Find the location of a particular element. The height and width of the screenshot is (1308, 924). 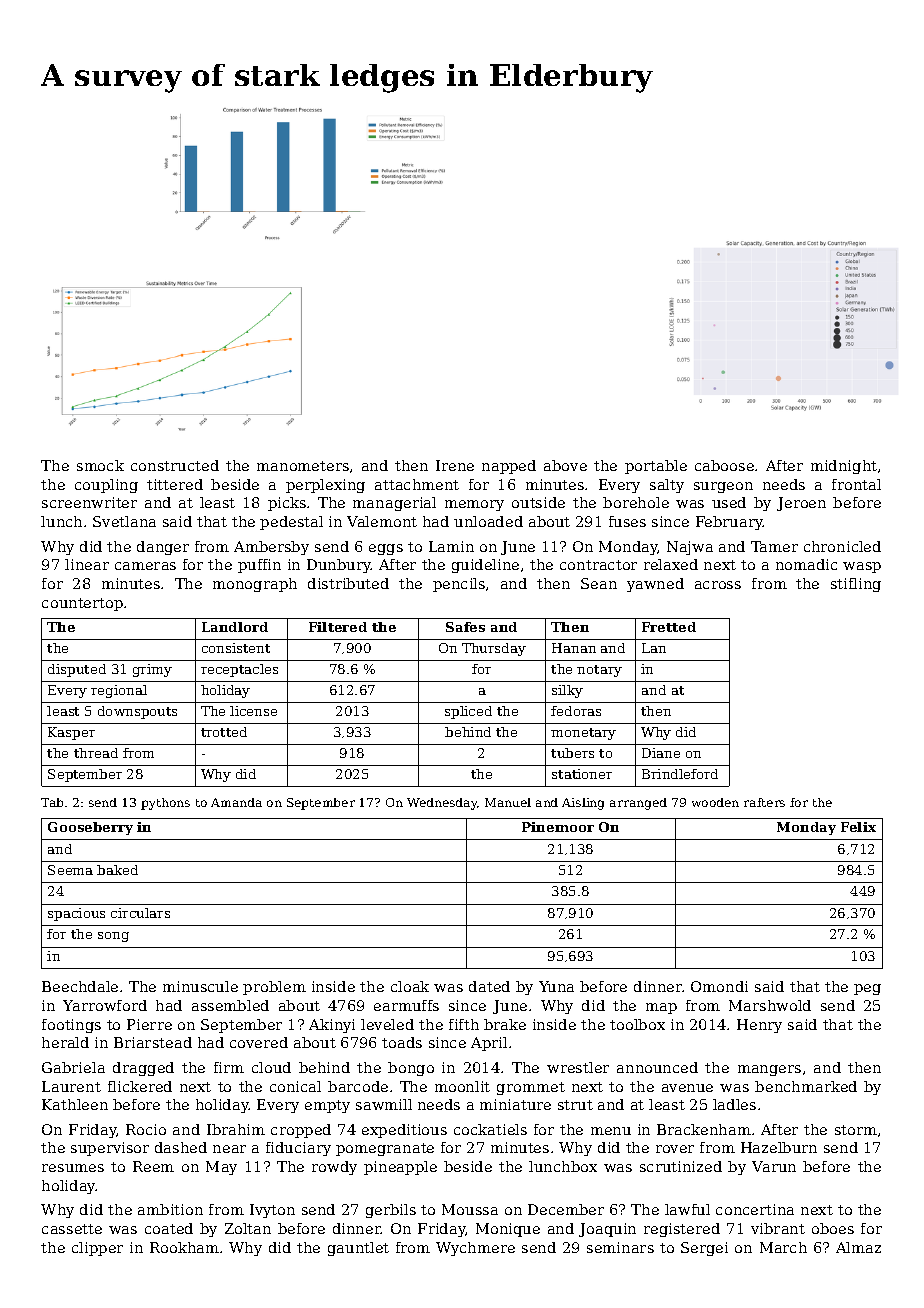

smock is located at coordinates (100, 465).
